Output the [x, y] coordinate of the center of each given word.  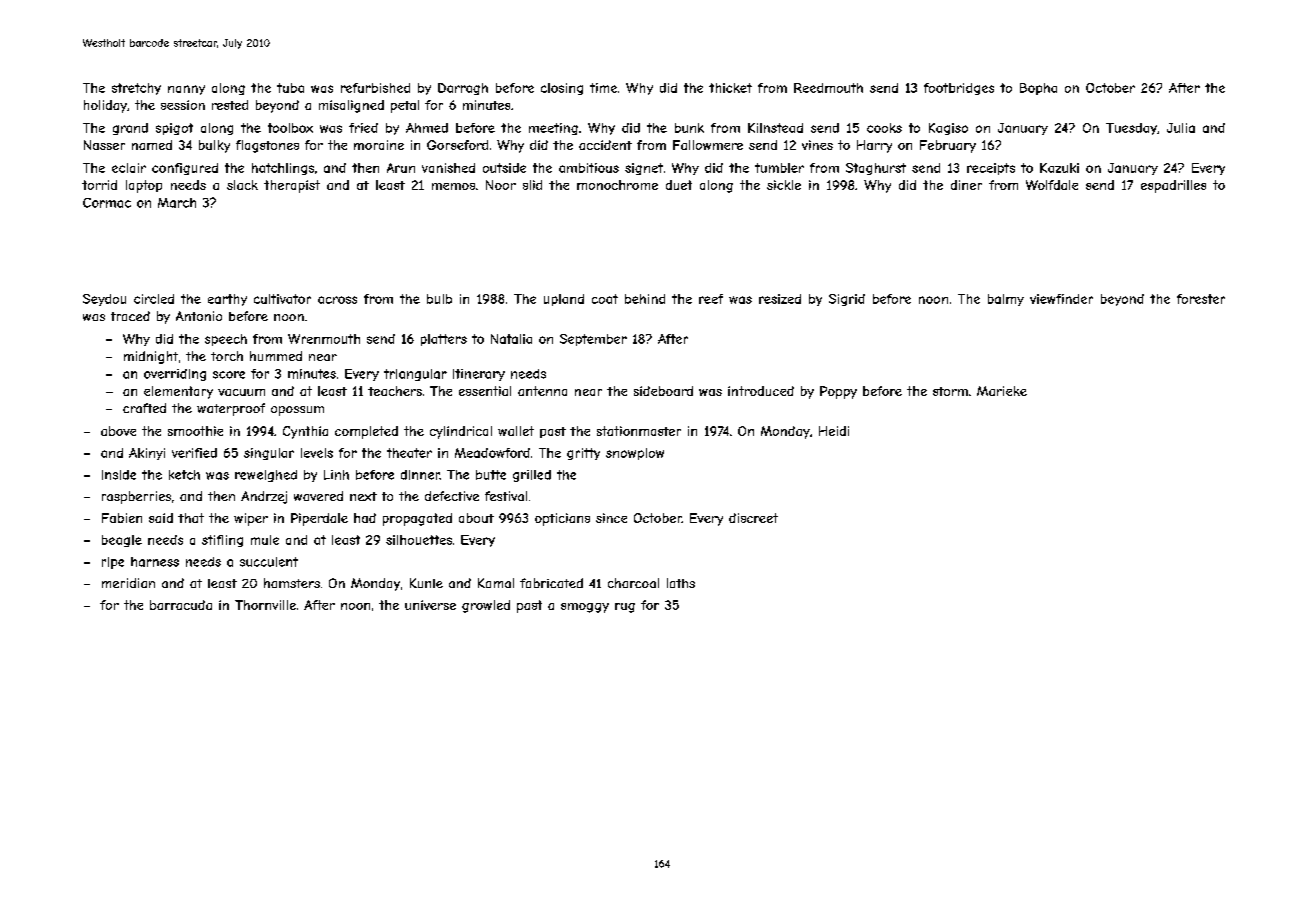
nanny [186, 90]
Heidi [834, 431]
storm [950, 391]
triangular [415, 375]
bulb [439, 299]
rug [625, 608]
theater [409, 453]
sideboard [663, 391]
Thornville [265, 605]
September [593, 340]
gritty [583, 454]
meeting [553, 129]
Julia [1181, 128]
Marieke [1002, 391]
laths [681, 583]
